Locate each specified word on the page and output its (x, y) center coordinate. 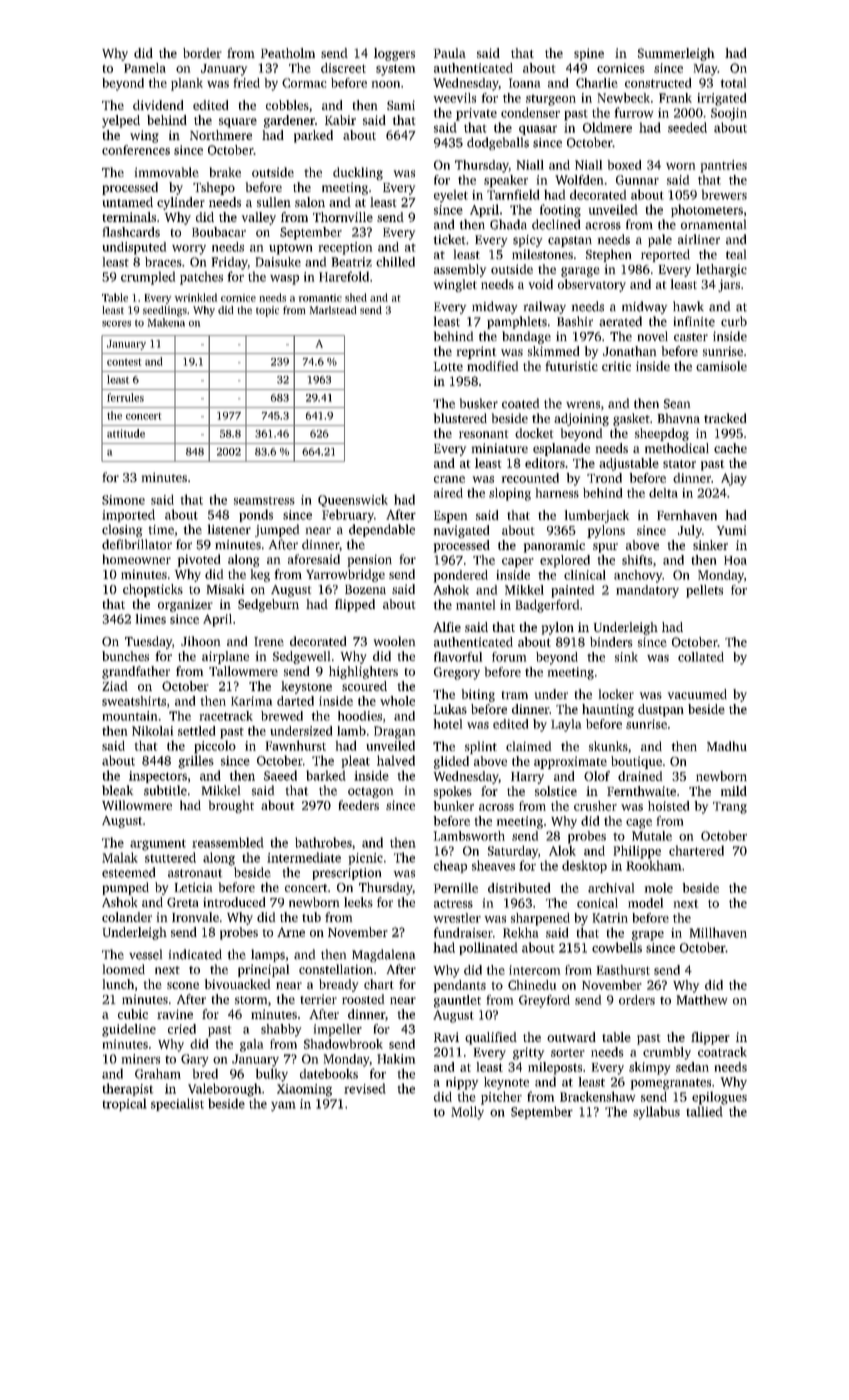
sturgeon (551, 100)
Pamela (145, 68)
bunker (454, 806)
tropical (125, 1104)
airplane (225, 657)
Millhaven (718, 932)
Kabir (340, 120)
